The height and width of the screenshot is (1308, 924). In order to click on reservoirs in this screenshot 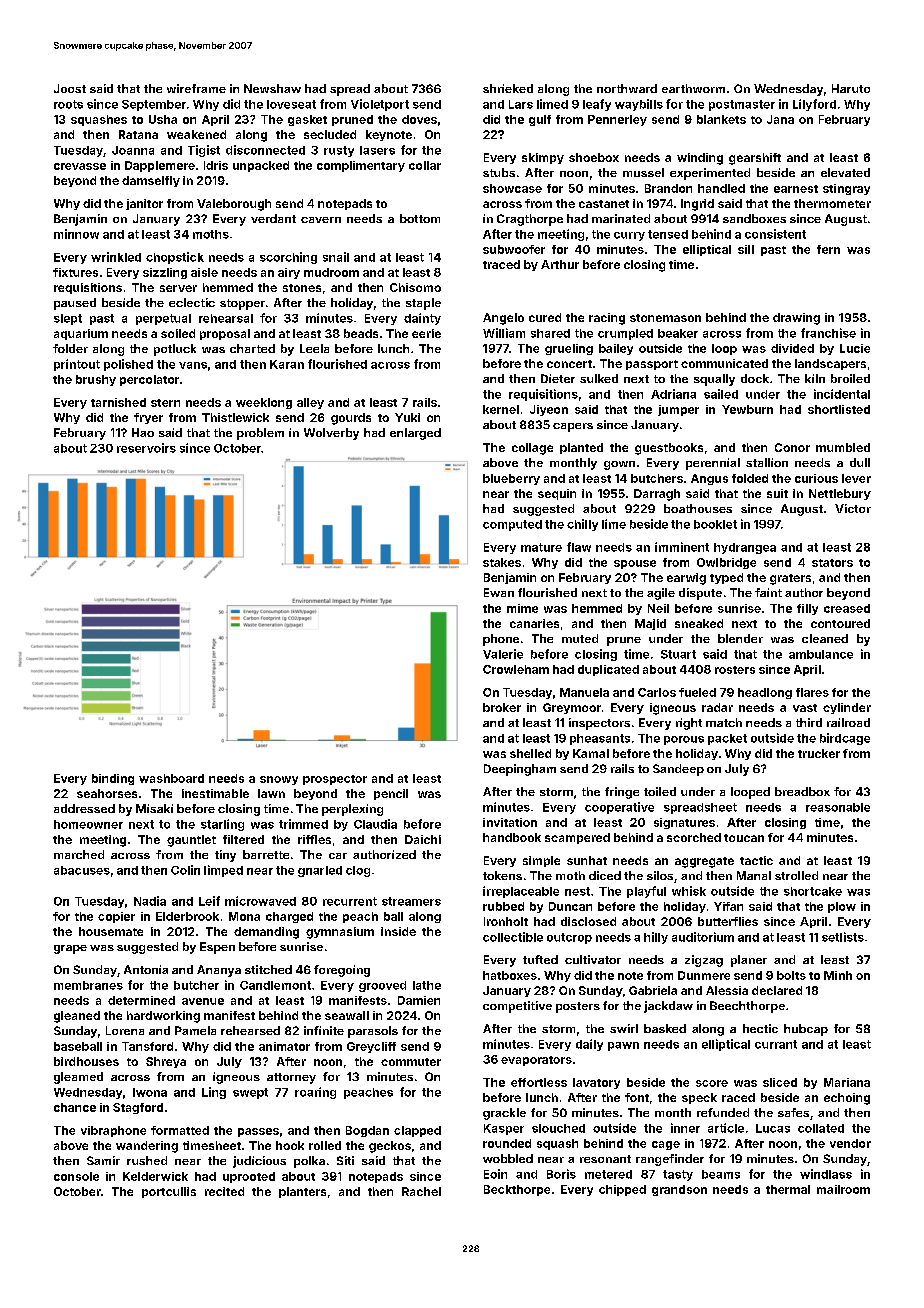, I will do `click(146, 448)`.
